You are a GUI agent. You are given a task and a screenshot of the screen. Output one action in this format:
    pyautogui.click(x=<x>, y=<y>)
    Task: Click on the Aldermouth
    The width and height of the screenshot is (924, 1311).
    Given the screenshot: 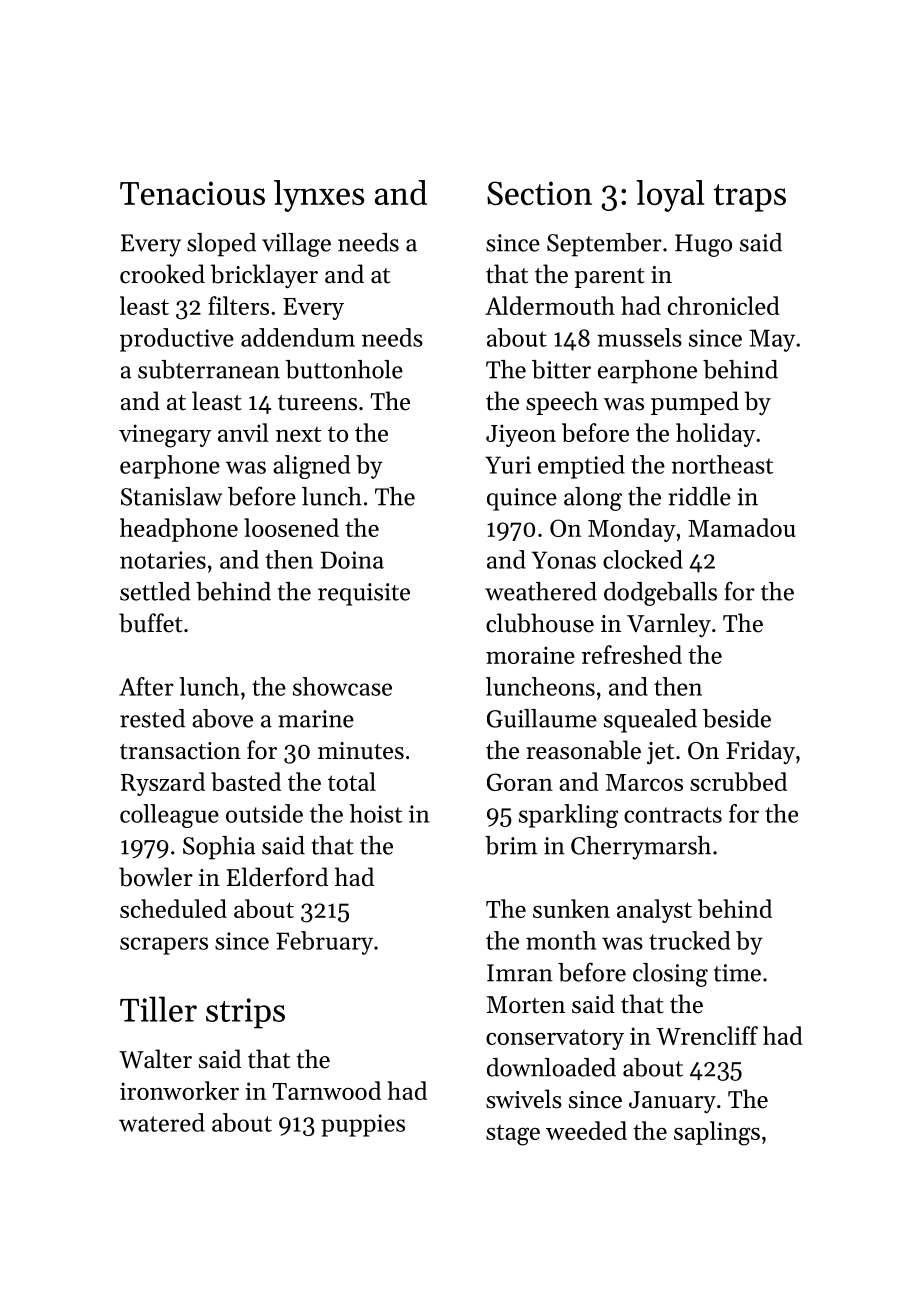 What is the action you would take?
    pyautogui.click(x=550, y=305)
